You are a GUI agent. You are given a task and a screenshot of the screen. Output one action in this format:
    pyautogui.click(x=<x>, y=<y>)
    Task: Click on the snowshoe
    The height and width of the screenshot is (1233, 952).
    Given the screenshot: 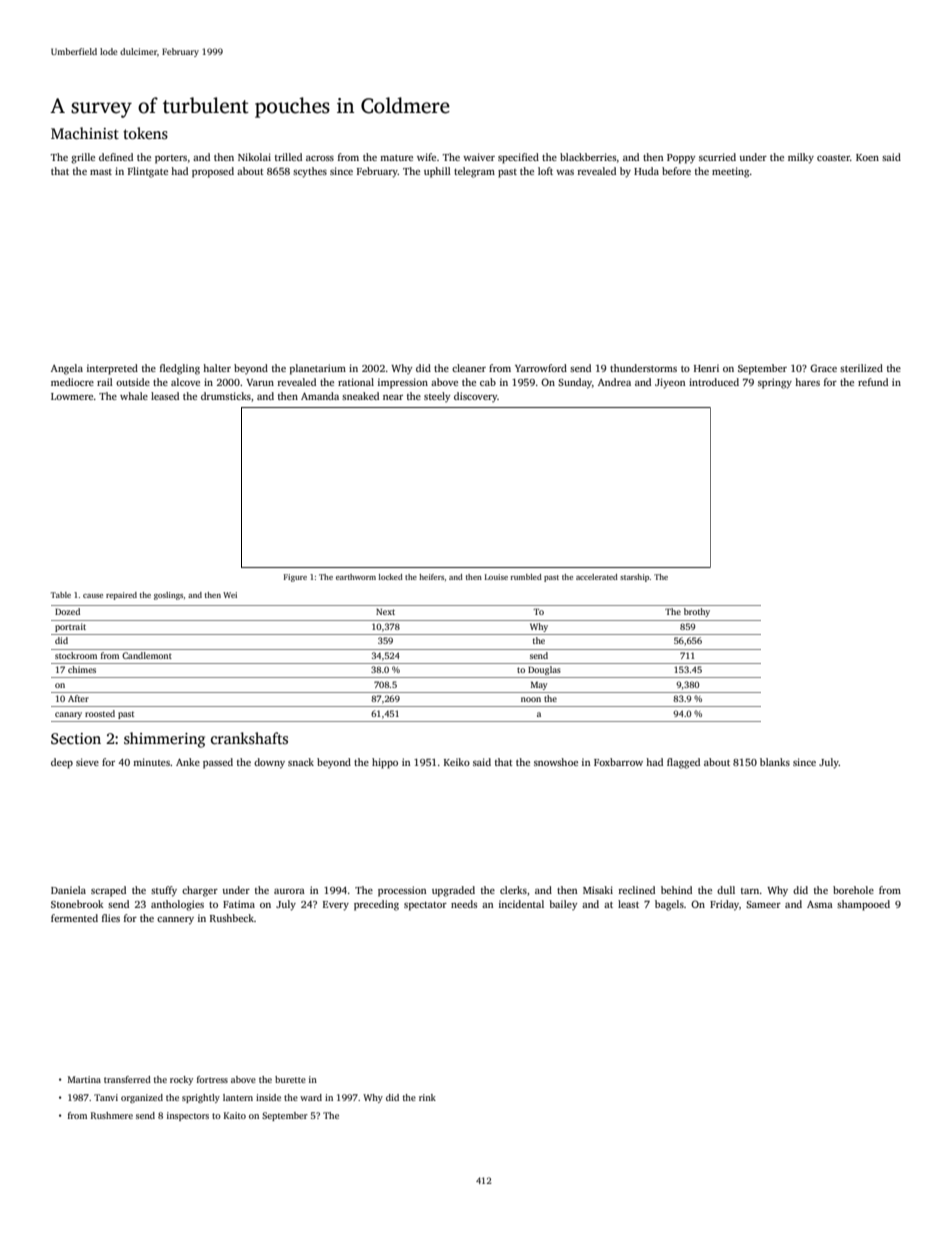 What is the action you would take?
    pyautogui.click(x=556, y=762)
